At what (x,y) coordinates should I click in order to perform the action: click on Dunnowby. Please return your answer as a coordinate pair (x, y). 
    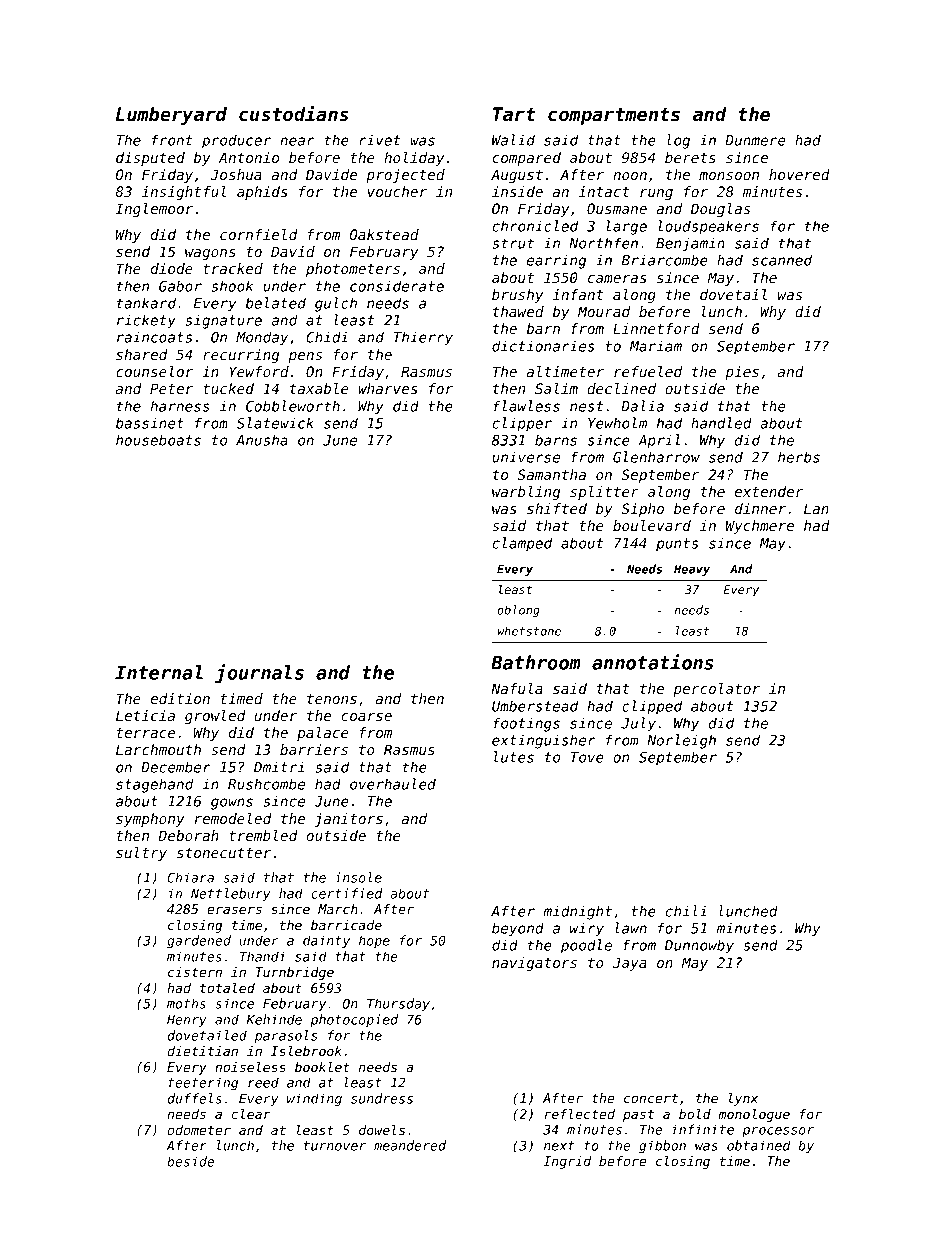
    Looking at the image, I should click on (699, 946).
